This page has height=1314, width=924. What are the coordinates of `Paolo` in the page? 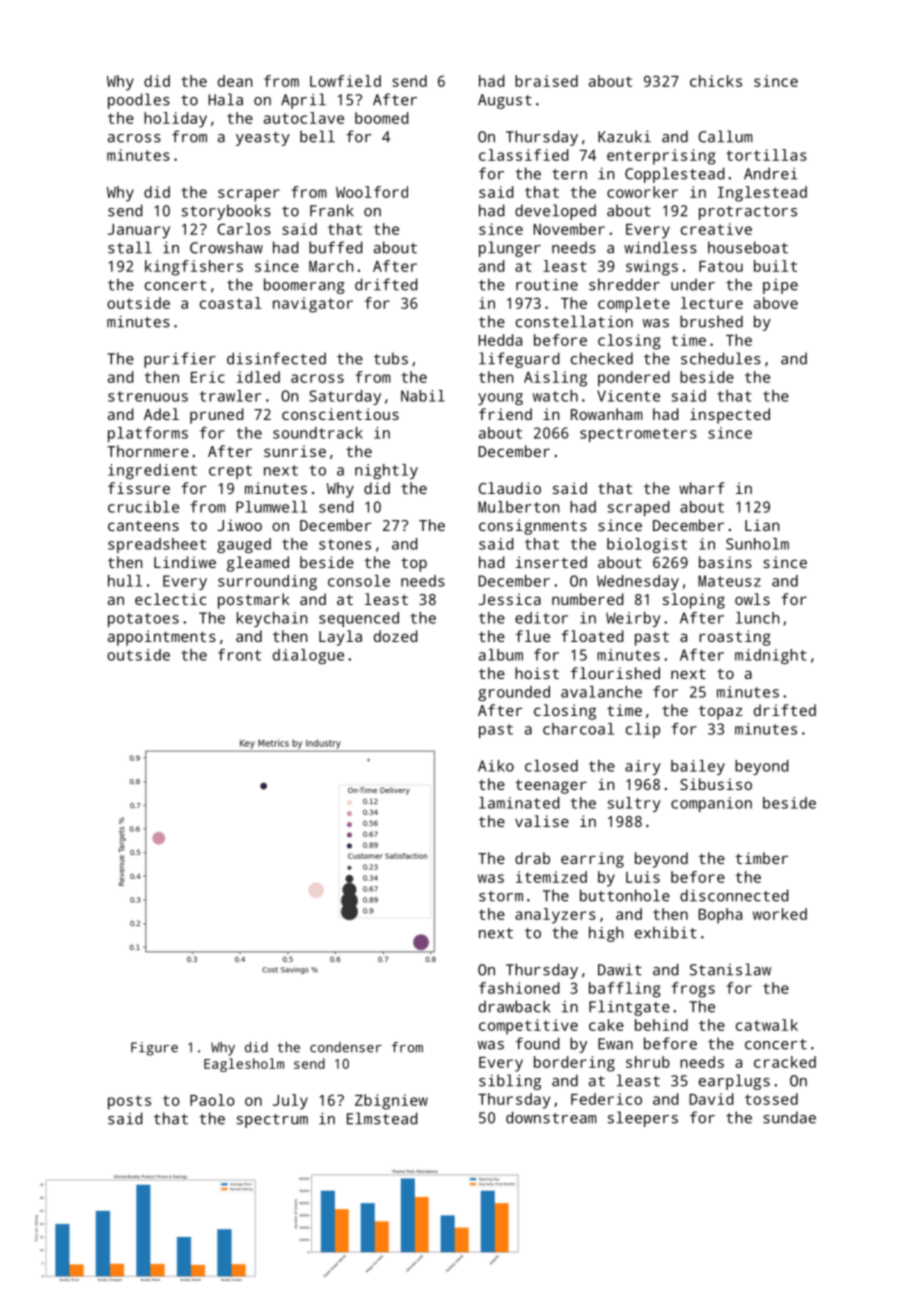 It's located at (212, 1100).
